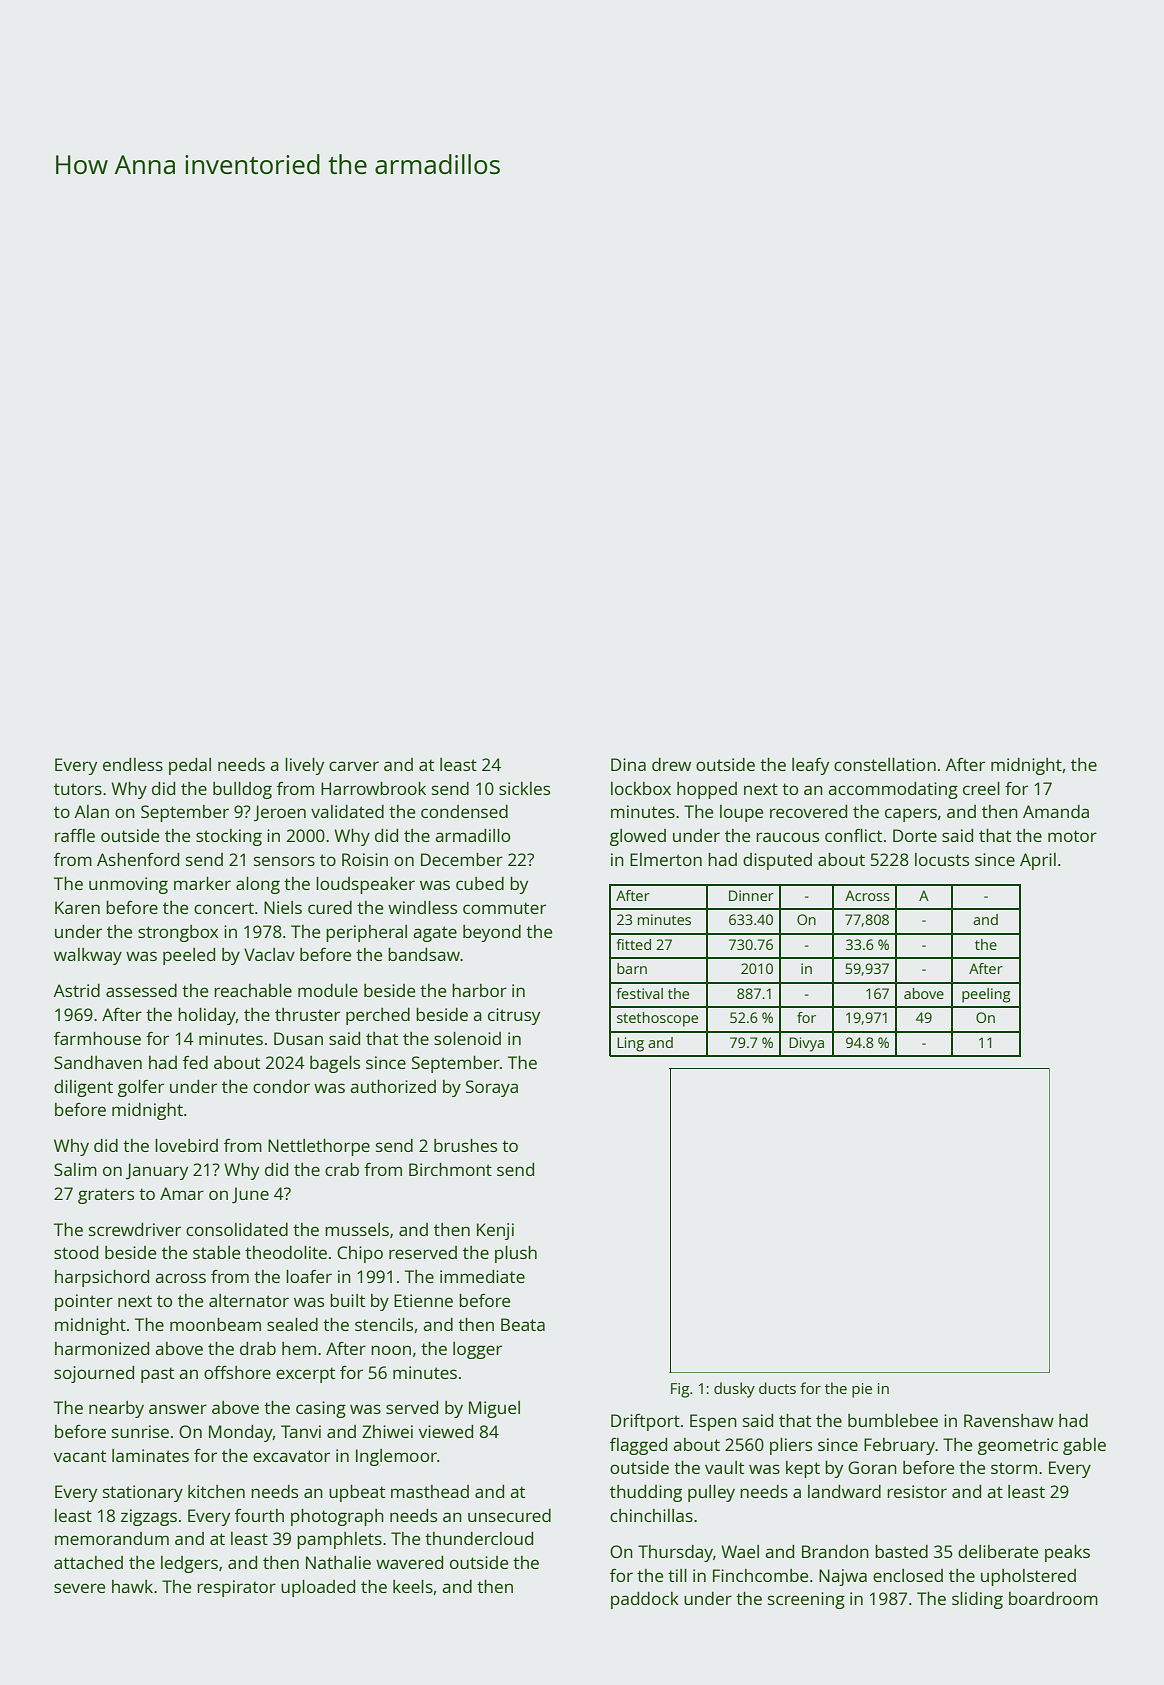 The image size is (1164, 1685). Describe the element at coordinates (229, 837) in the screenshot. I see `stocking` at that location.
